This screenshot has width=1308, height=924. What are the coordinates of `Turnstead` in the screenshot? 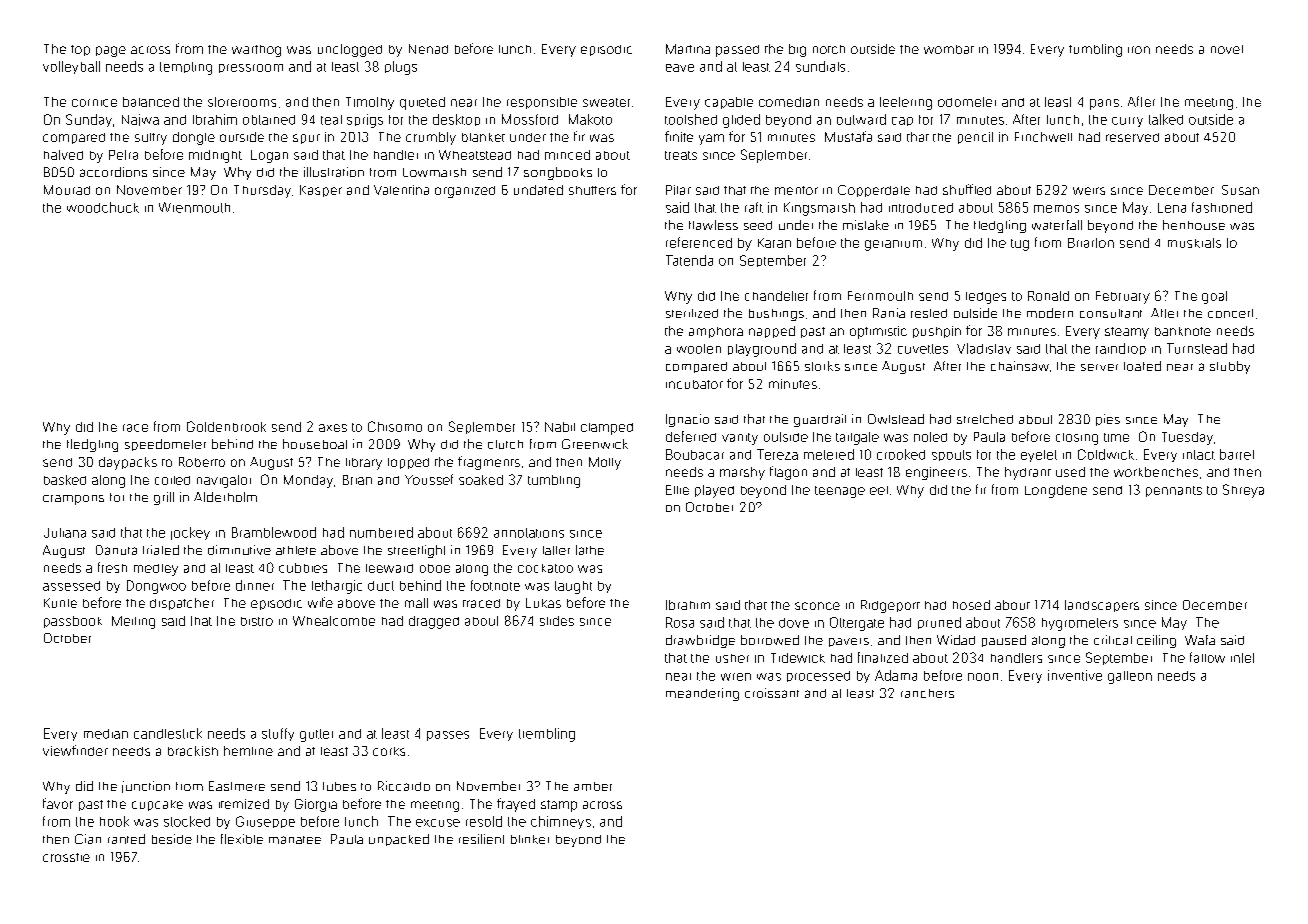 It's located at (1197, 348).
